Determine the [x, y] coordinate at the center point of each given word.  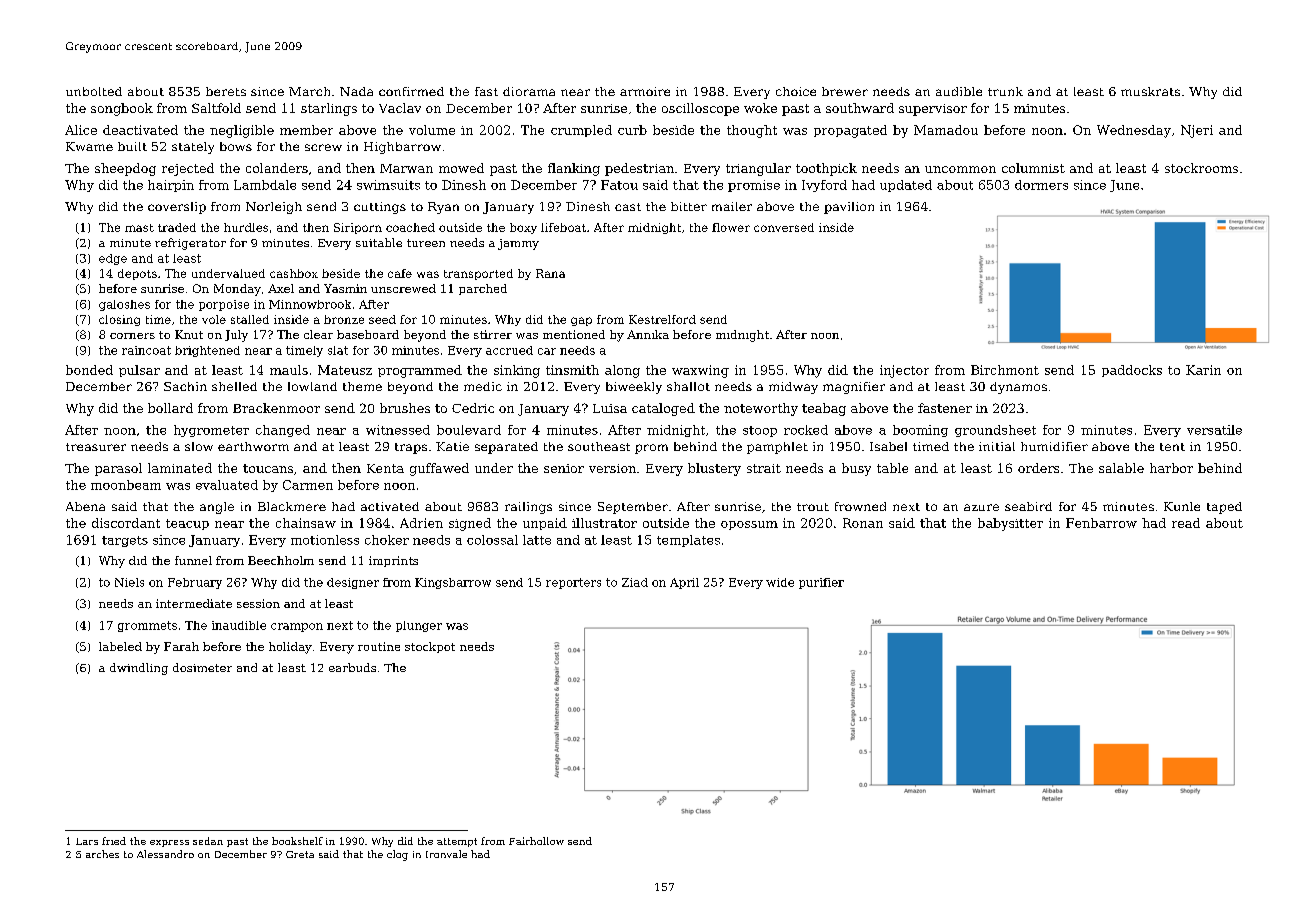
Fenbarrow [1101, 523]
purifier [821, 583]
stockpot [430, 647]
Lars [87, 841]
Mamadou [946, 130]
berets [226, 91]
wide [780, 582]
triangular [758, 169]
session [258, 603]
